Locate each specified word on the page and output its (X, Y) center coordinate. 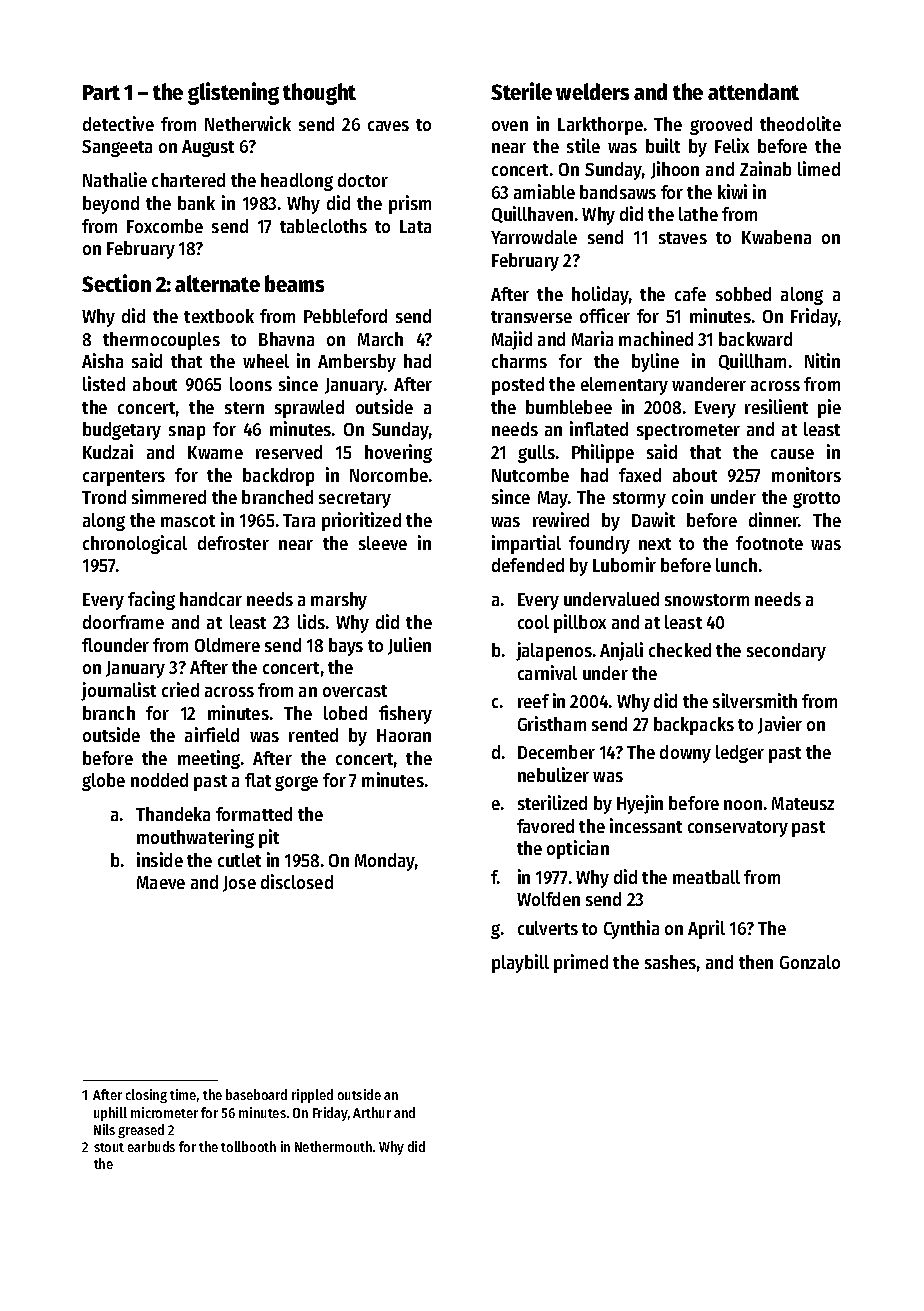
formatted (254, 814)
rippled (312, 1096)
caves (388, 126)
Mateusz (803, 803)
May (553, 499)
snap (187, 433)
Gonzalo (810, 962)
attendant (753, 91)
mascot (188, 521)
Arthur (372, 1112)
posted (518, 386)
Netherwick (248, 123)
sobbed (743, 294)
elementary (624, 386)
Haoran (404, 735)
